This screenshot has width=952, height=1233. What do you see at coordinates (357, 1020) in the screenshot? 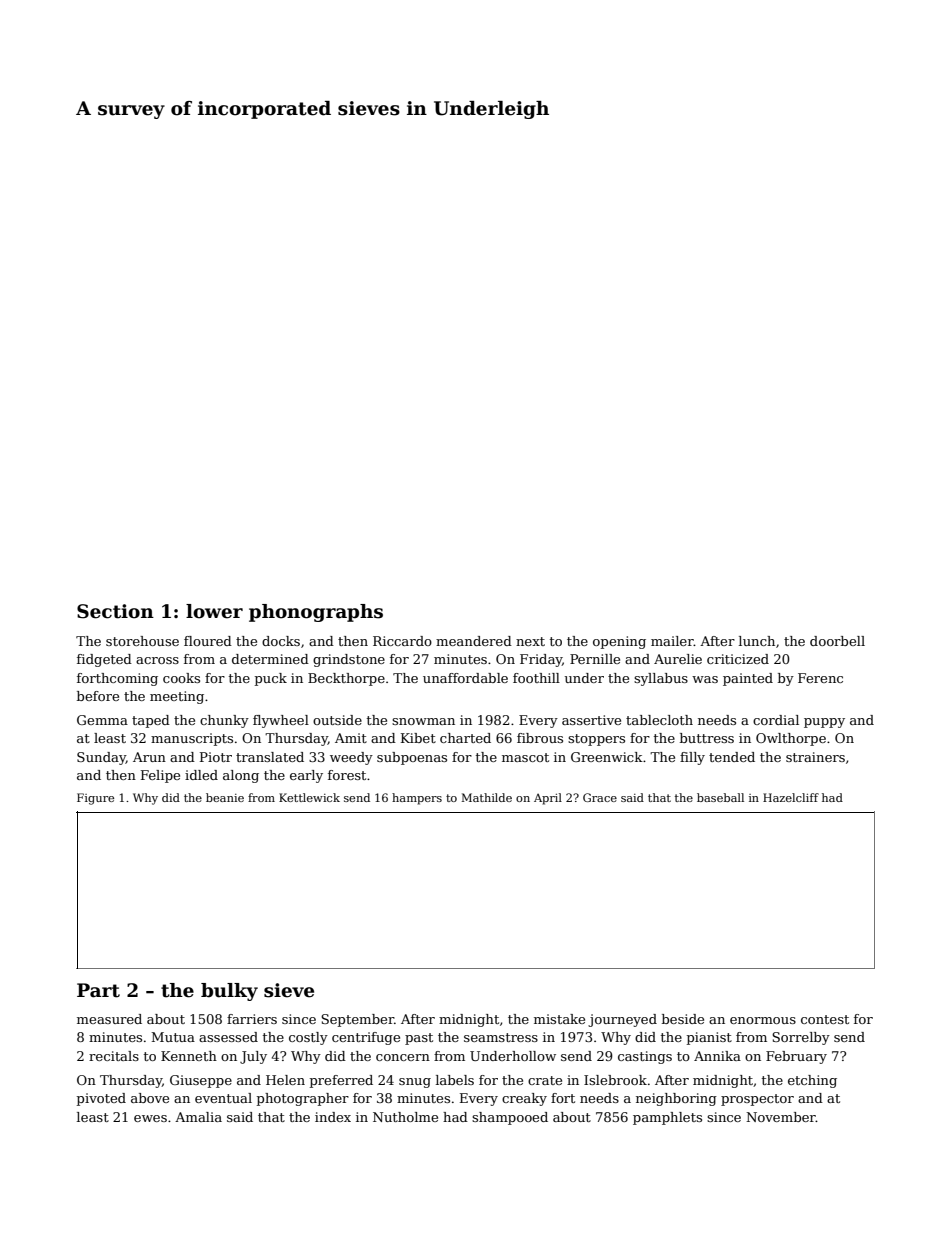
I see `September` at bounding box center [357, 1020].
